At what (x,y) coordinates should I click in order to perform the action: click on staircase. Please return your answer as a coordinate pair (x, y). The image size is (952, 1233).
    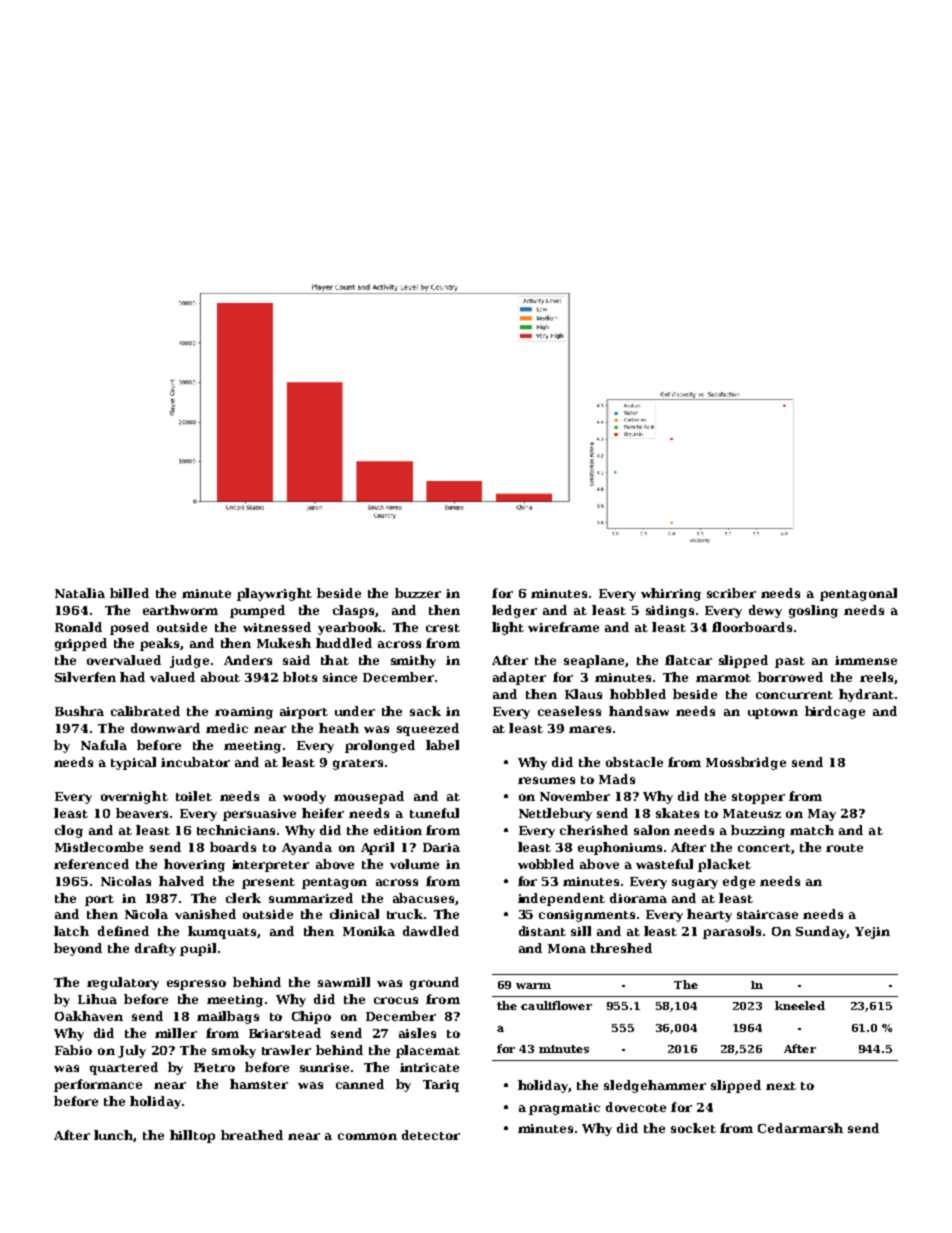
    Looking at the image, I should click on (767, 914).
